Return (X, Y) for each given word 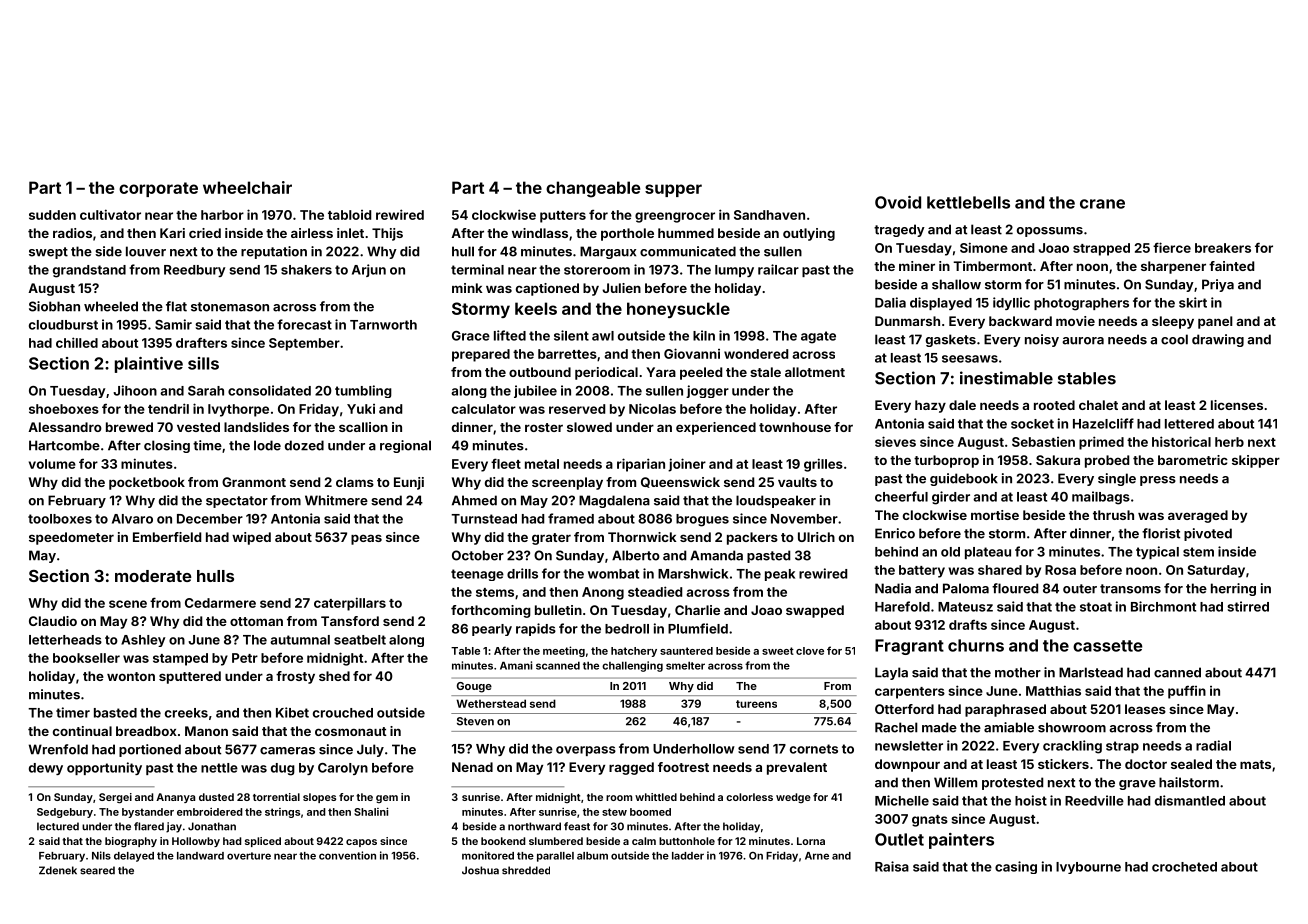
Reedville (1094, 800)
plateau (988, 553)
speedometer (71, 538)
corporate (158, 189)
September (304, 344)
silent (571, 335)
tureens (756, 704)
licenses (1237, 405)
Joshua (480, 870)
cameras (287, 751)
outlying (809, 234)
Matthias (1053, 690)
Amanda (716, 555)
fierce (1172, 247)
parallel (555, 857)
